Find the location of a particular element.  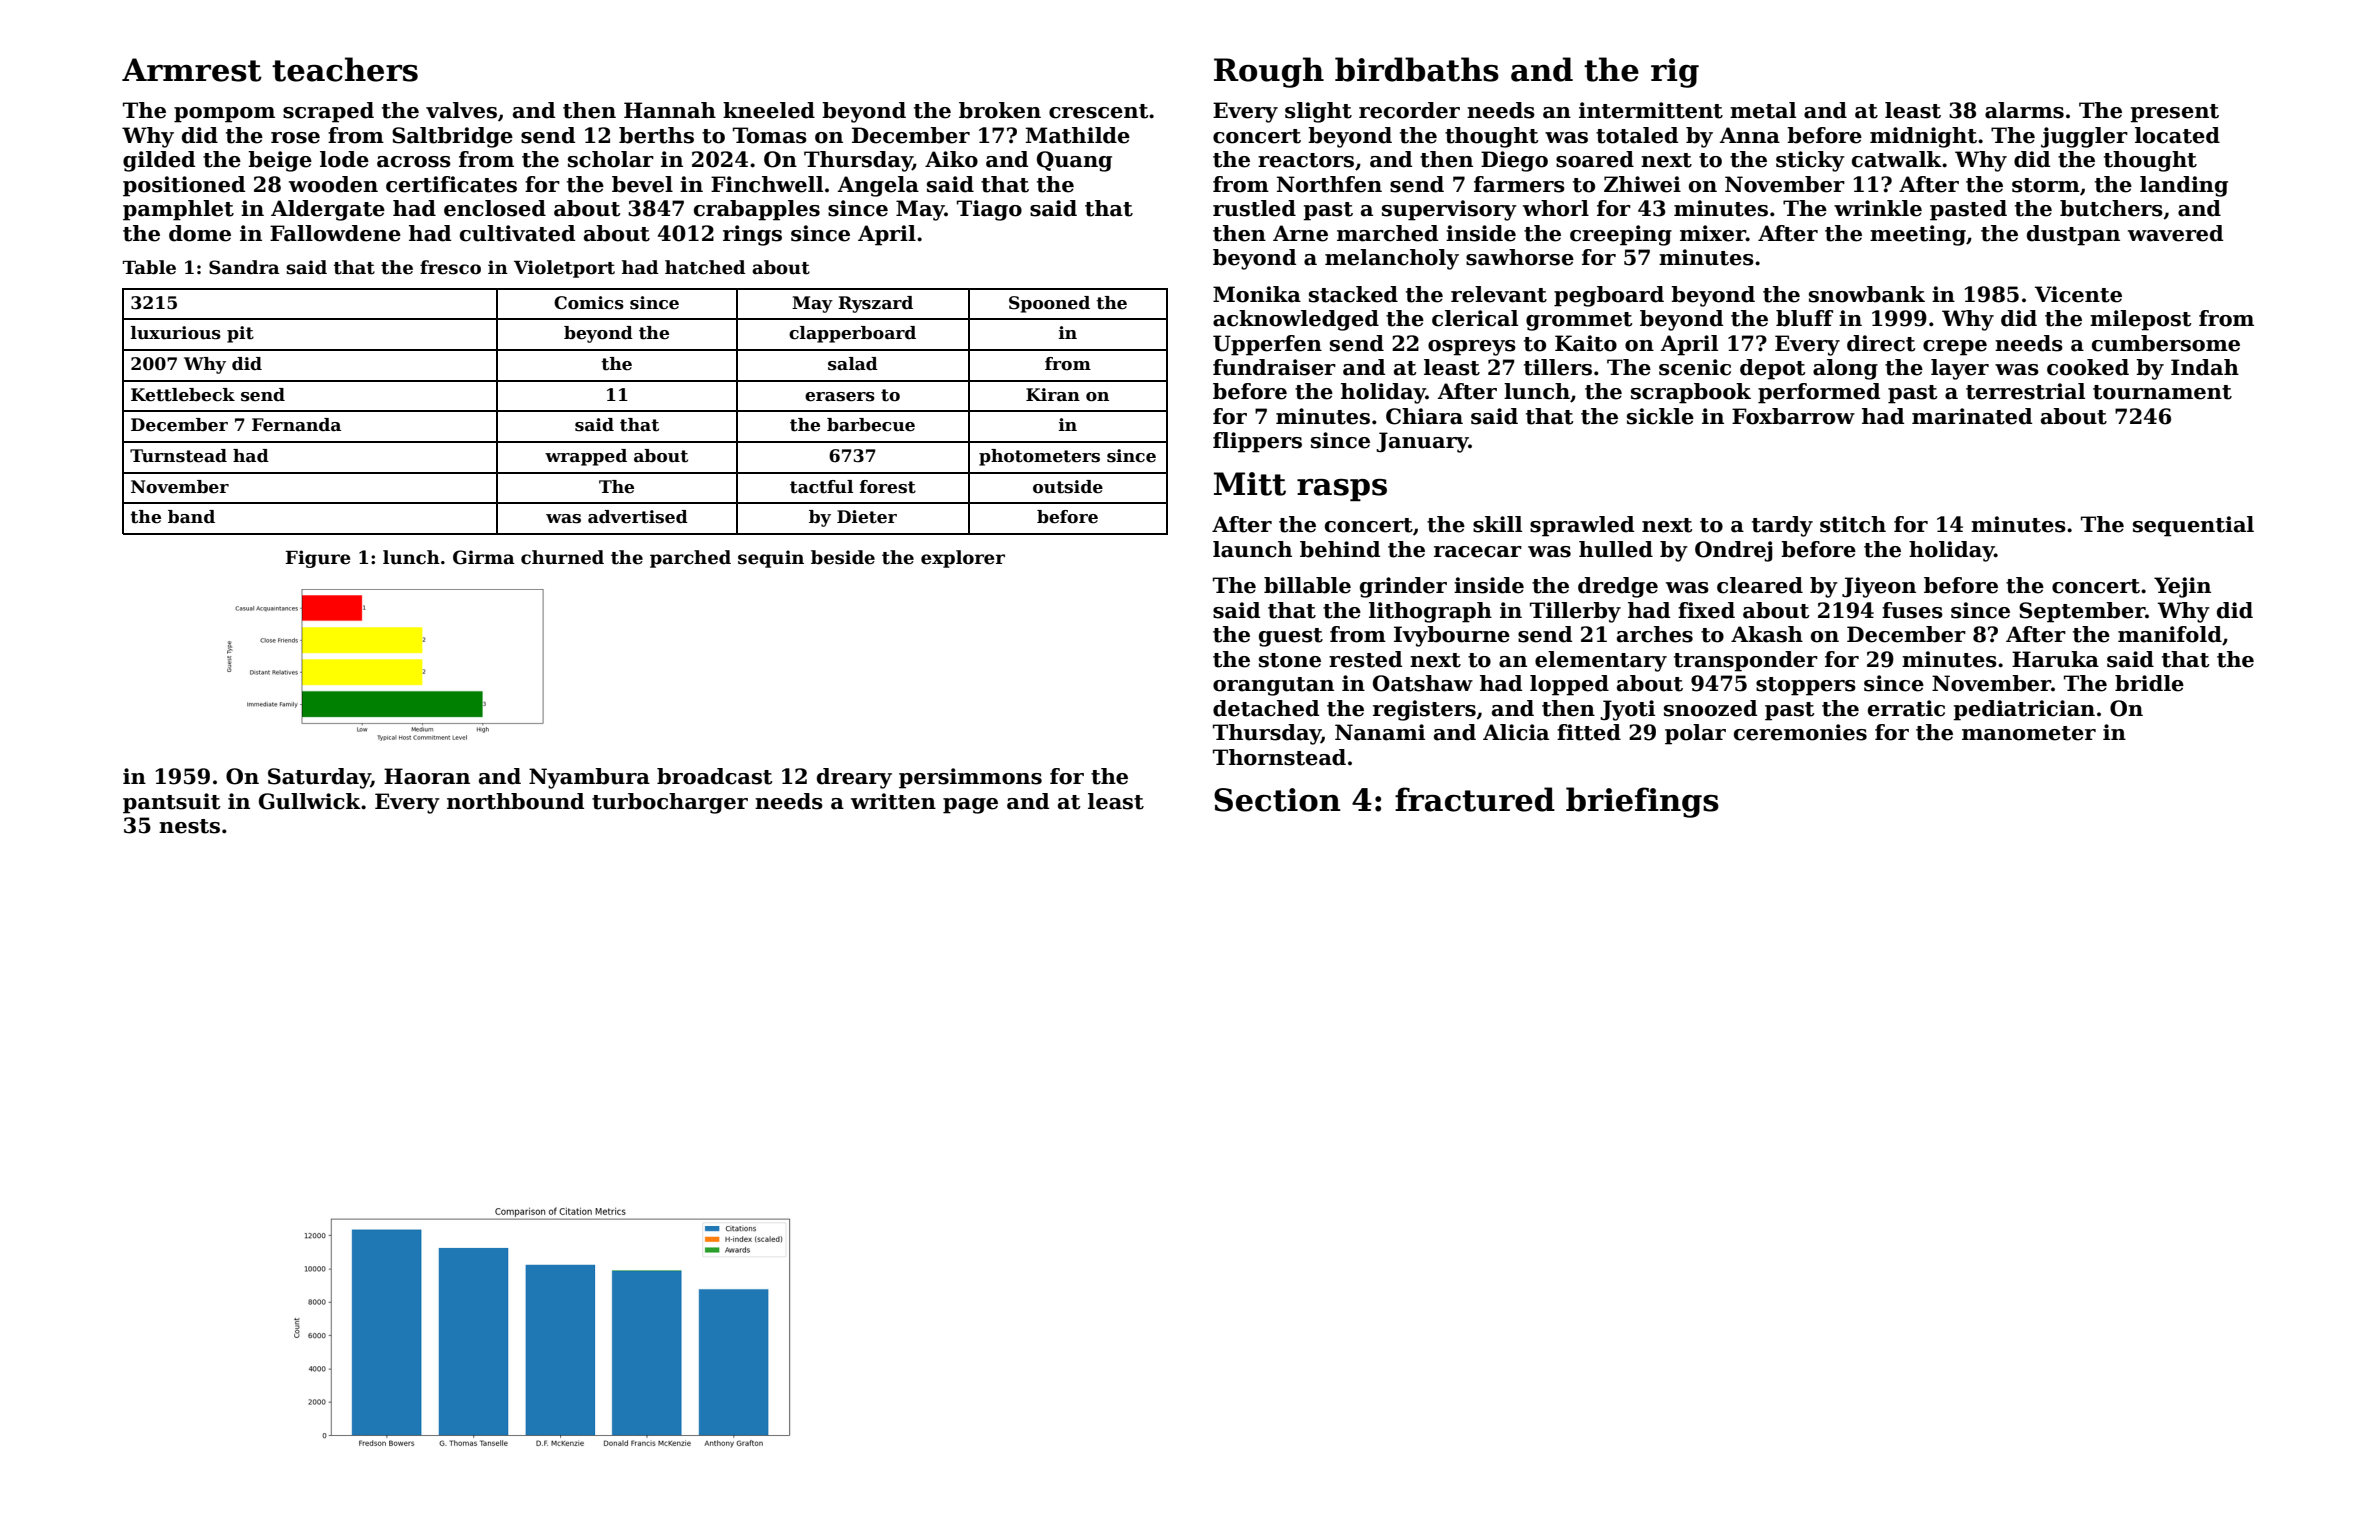

photometers is located at coordinates (1039, 457).
